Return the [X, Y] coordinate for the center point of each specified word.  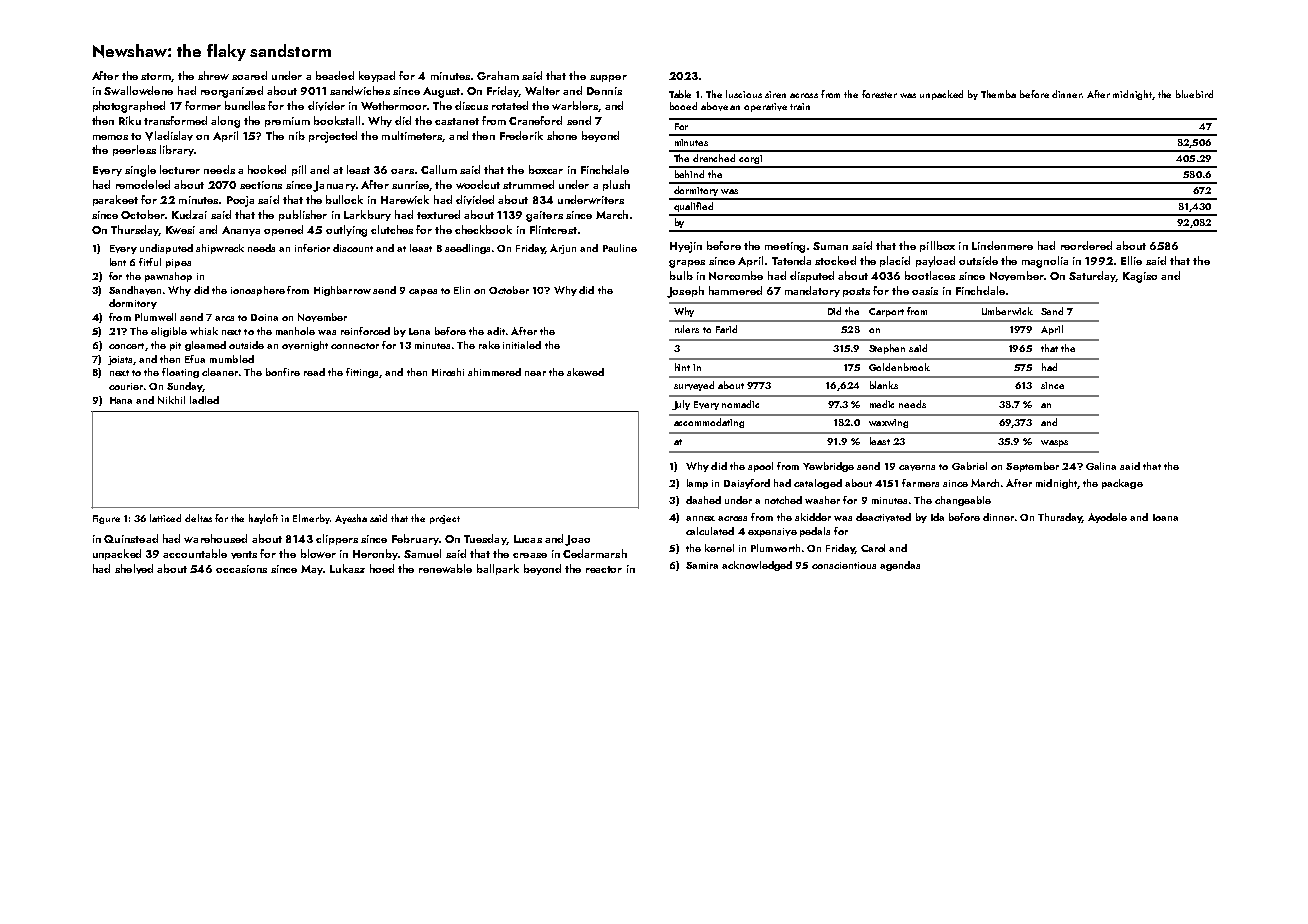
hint [682, 367]
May [312, 570]
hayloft [263, 519]
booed [683, 106]
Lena [419, 331]
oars [402, 171]
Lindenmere [1002, 245]
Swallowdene [138, 90]
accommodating [709, 423]
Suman [830, 246]
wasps [1054, 443]
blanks [884, 385]
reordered [1086, 245]
